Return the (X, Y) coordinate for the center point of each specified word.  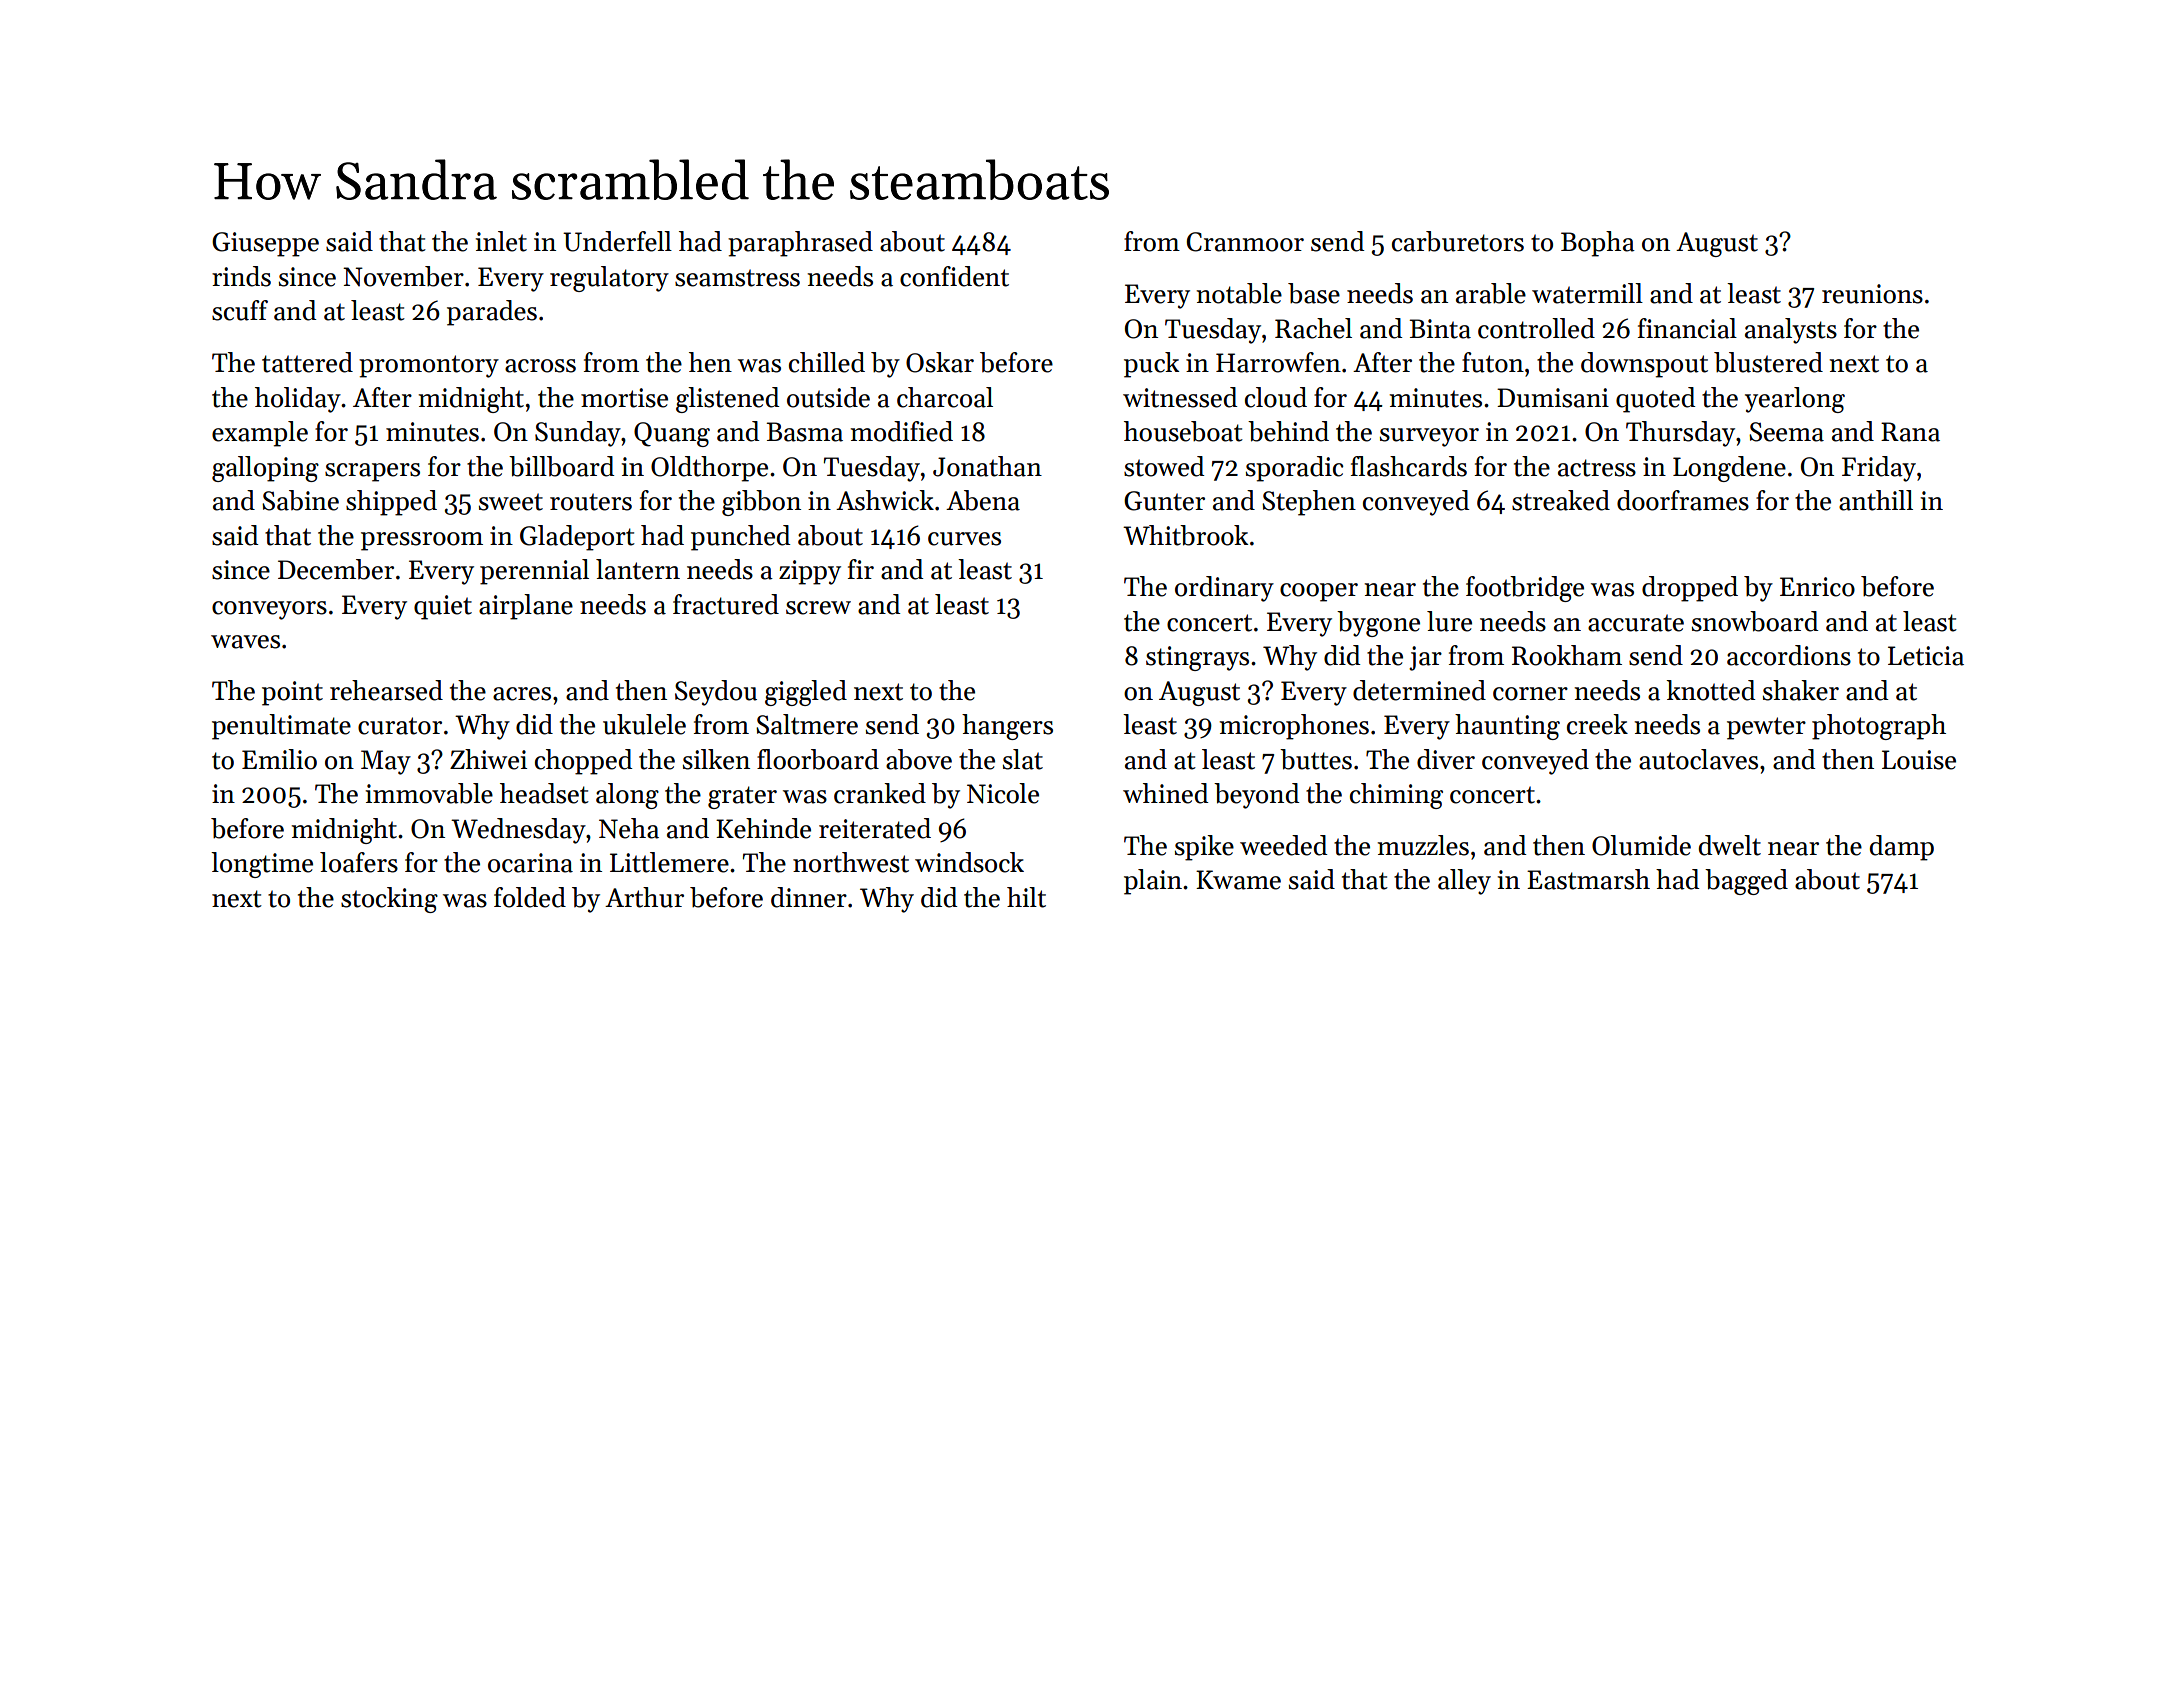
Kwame (1238, 880)
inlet (501, 241)
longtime (262, 865)
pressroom (422, 541)
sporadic (1294, 469)
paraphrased (800, 244)
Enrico (1817, 587)
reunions (1872, 294)
